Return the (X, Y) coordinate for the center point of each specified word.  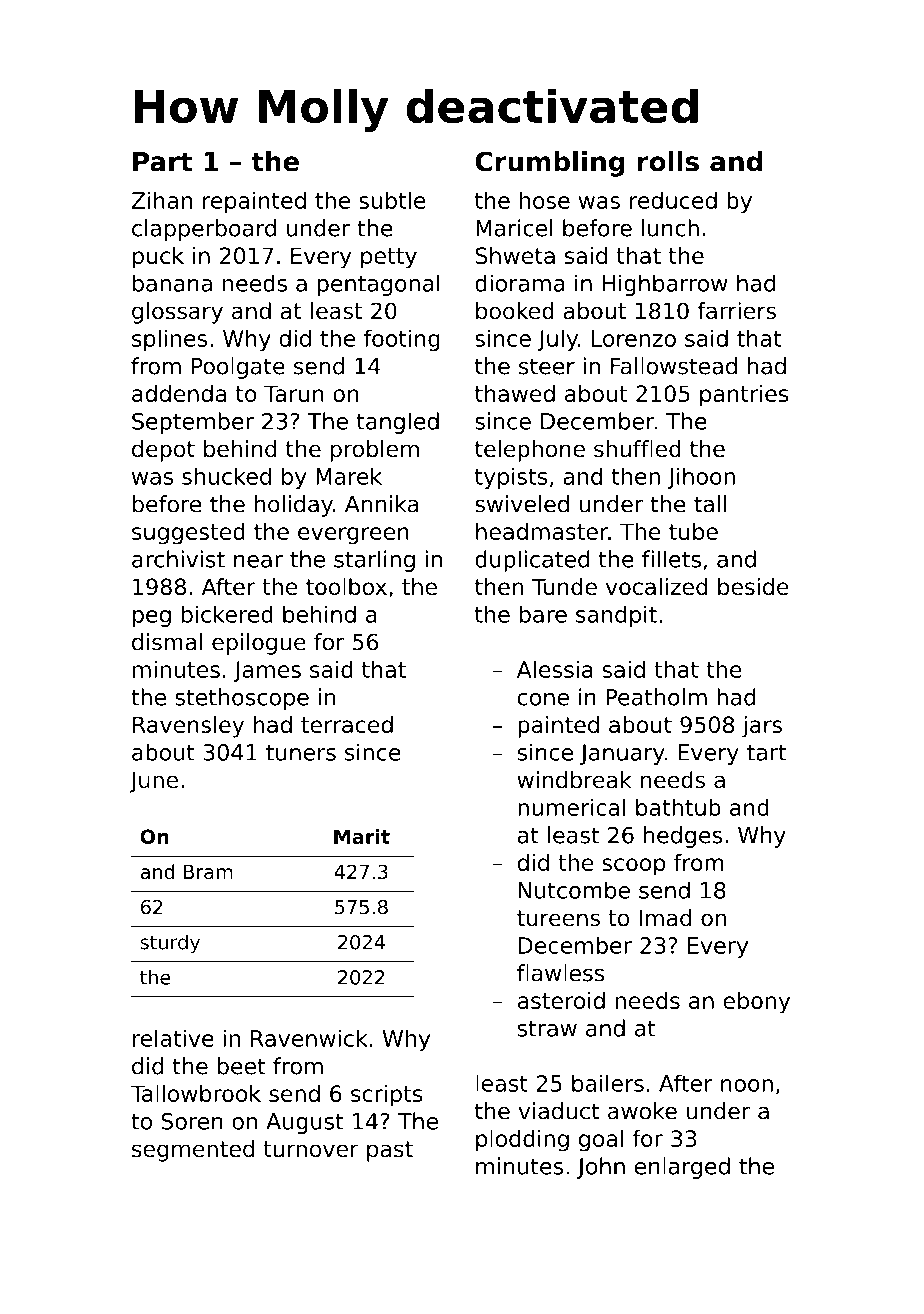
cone (543, 699)
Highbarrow (664, 285)
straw (547, 1028)
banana (172, 283)
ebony (756, 1003)
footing (402, 340)
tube (693, 531)
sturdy (170, 944)
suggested (188, 534)
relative (173, 1038)
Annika (381, 504)
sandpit (616, 616)
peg (152, 618)
